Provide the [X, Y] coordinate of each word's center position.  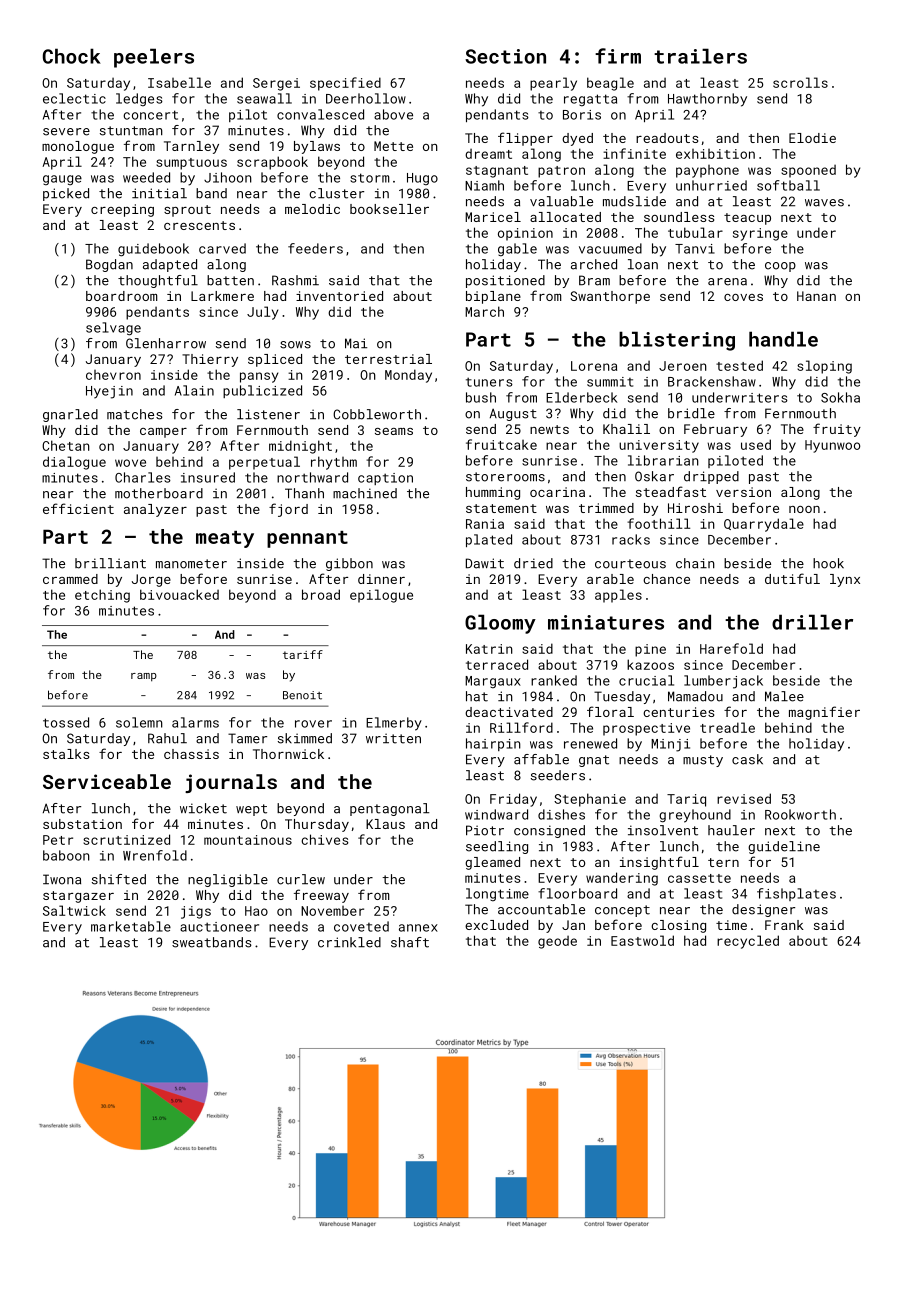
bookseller [389, 209]
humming [493, 493]
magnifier [824, 713]
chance [666, 579]
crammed [70, 579]
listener [268, 414]
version [743, 492]
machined [365, 493]
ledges [139, 100]
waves [824, 203]
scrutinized [126, 839]
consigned [549, 831]
